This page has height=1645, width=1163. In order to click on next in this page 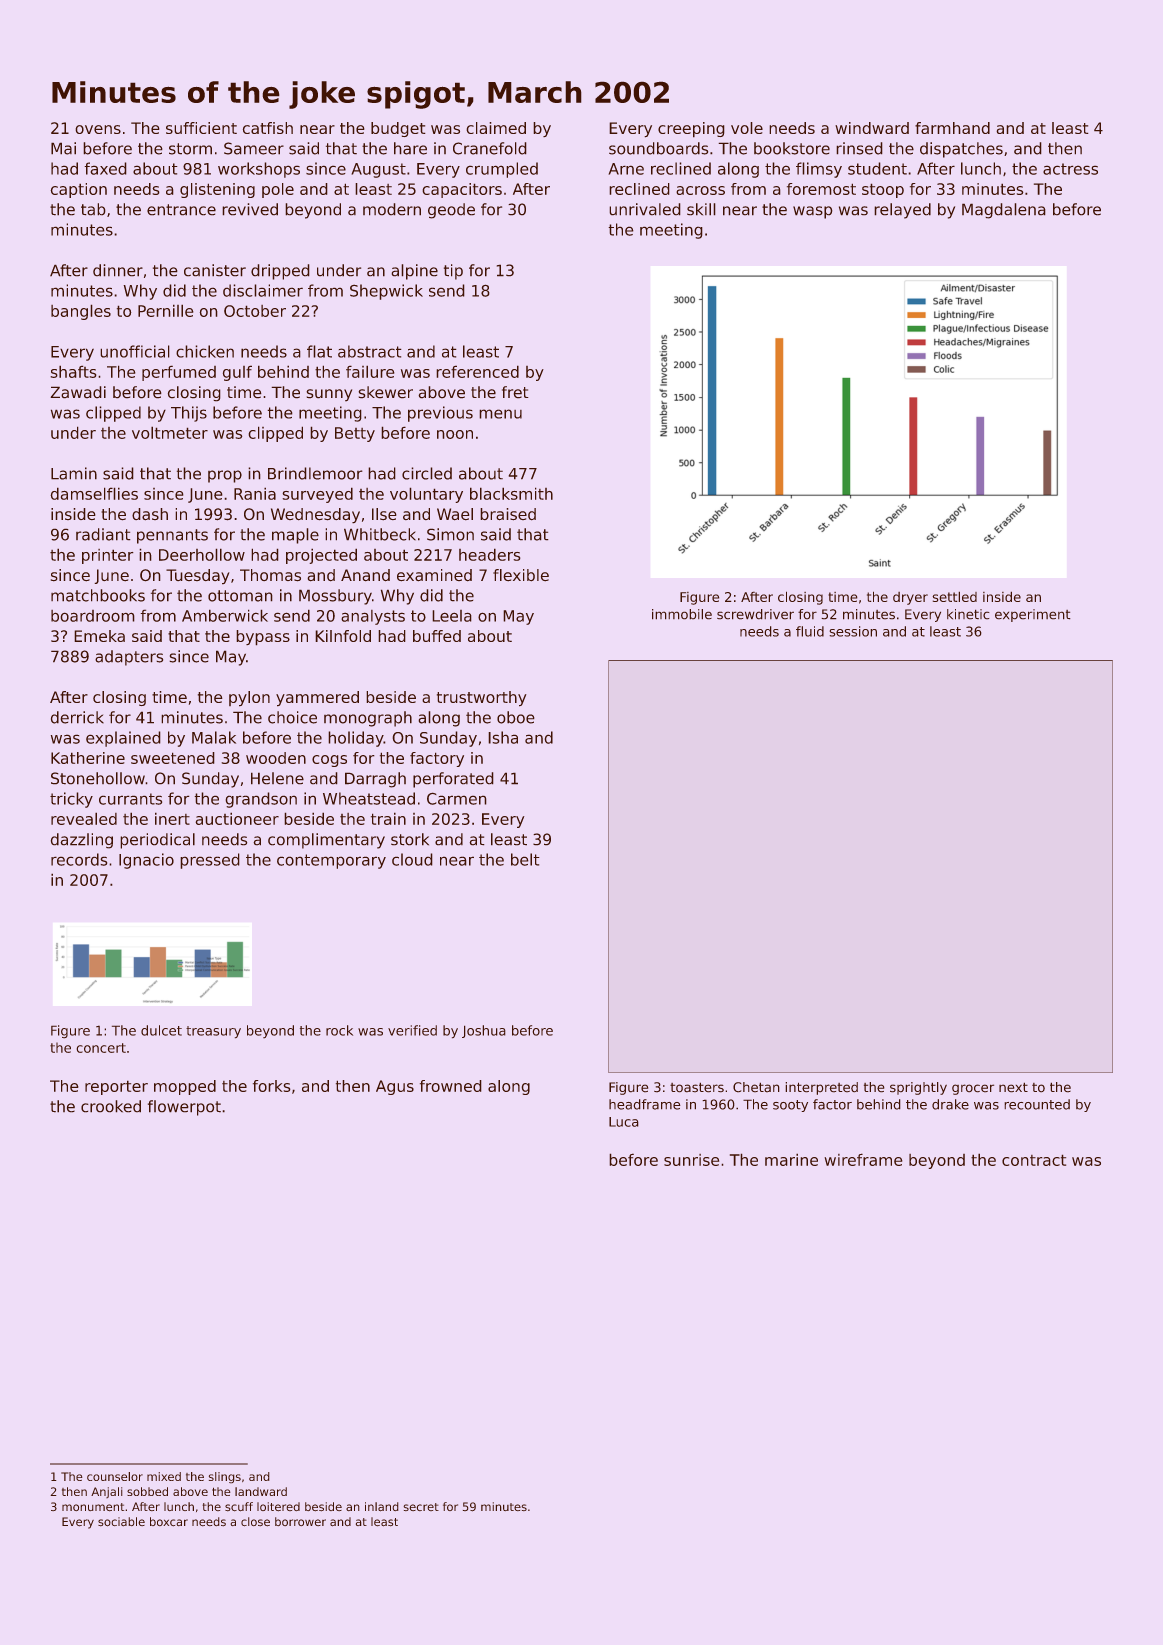, I will do `click(1013, 1087)`.
